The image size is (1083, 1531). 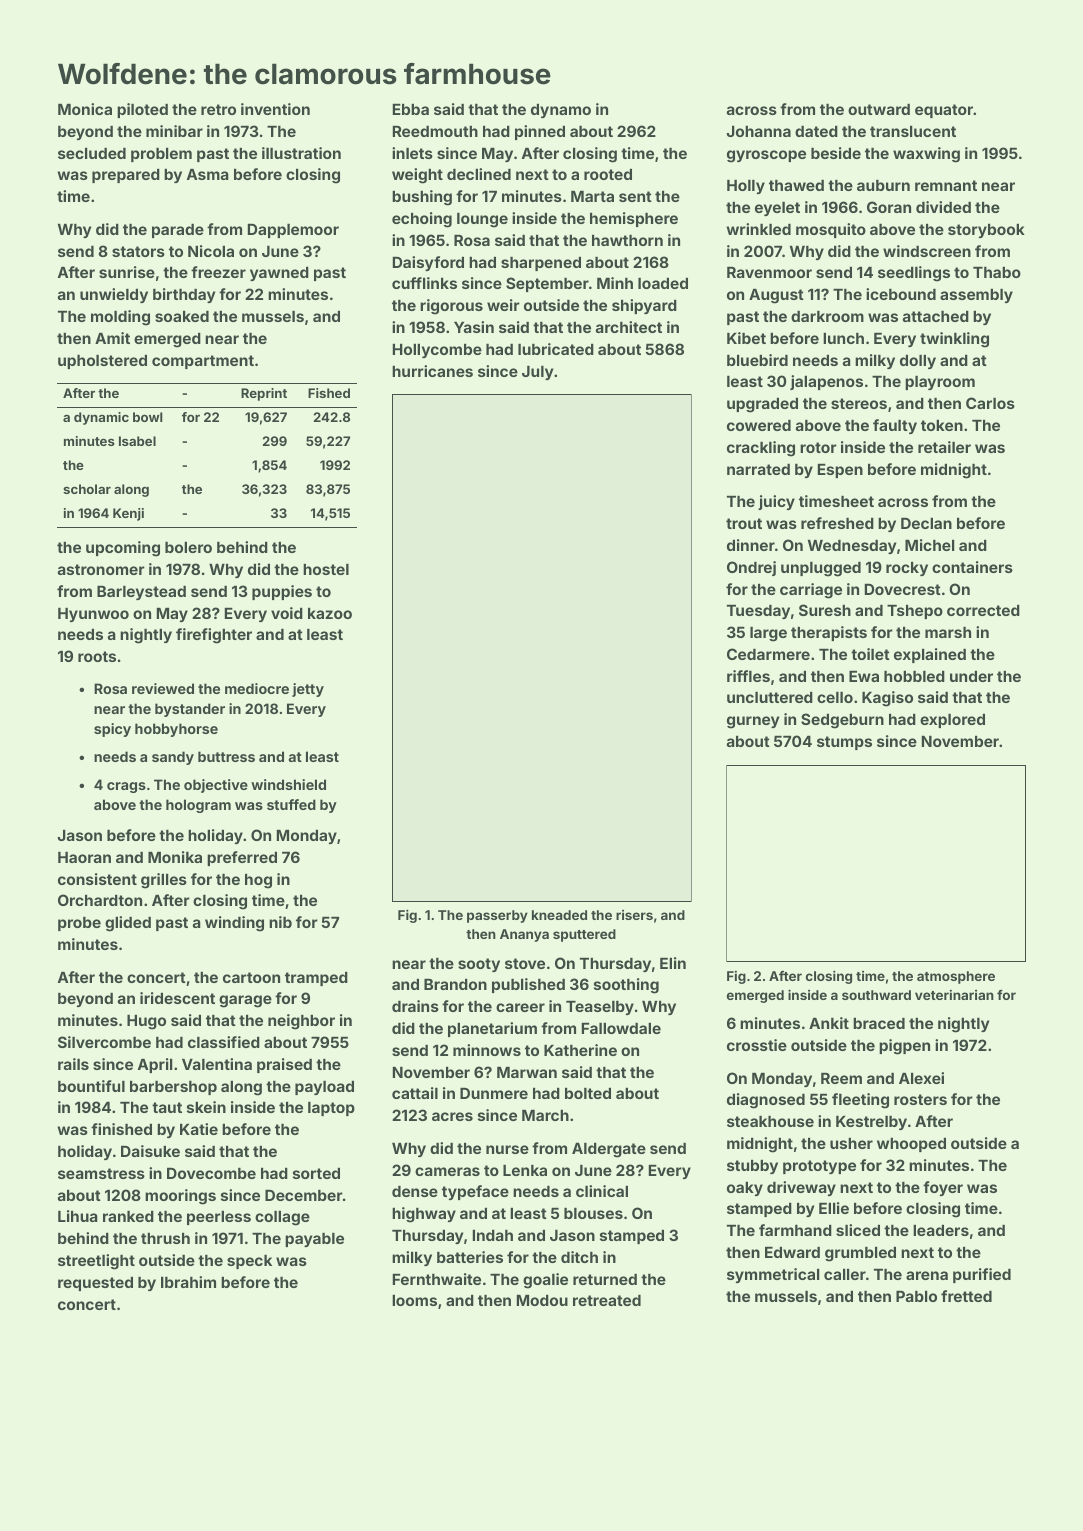 I want to click on Monica, so click(x=85, y=109).
